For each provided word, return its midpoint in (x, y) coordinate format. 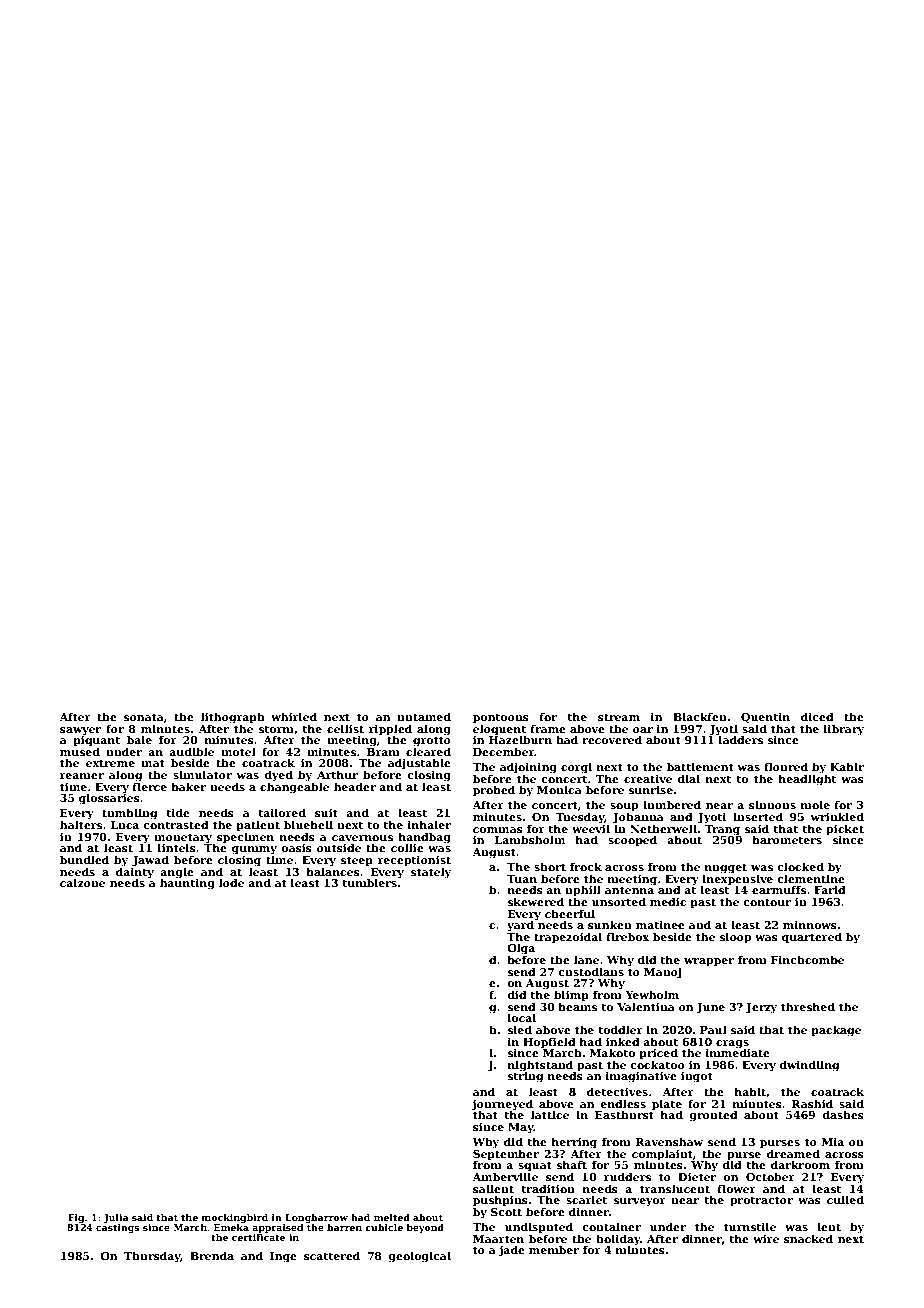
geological (419, 1257)
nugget (726, 868)
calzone (82, 882)
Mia (833, 1142)
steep (357, 861)
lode (231, 882)
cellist (345, 728)
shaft (572, 1164)
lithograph (233, 718)
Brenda (212, 1255)
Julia (116, 1218)
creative (648, 779)
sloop (735, 937)
